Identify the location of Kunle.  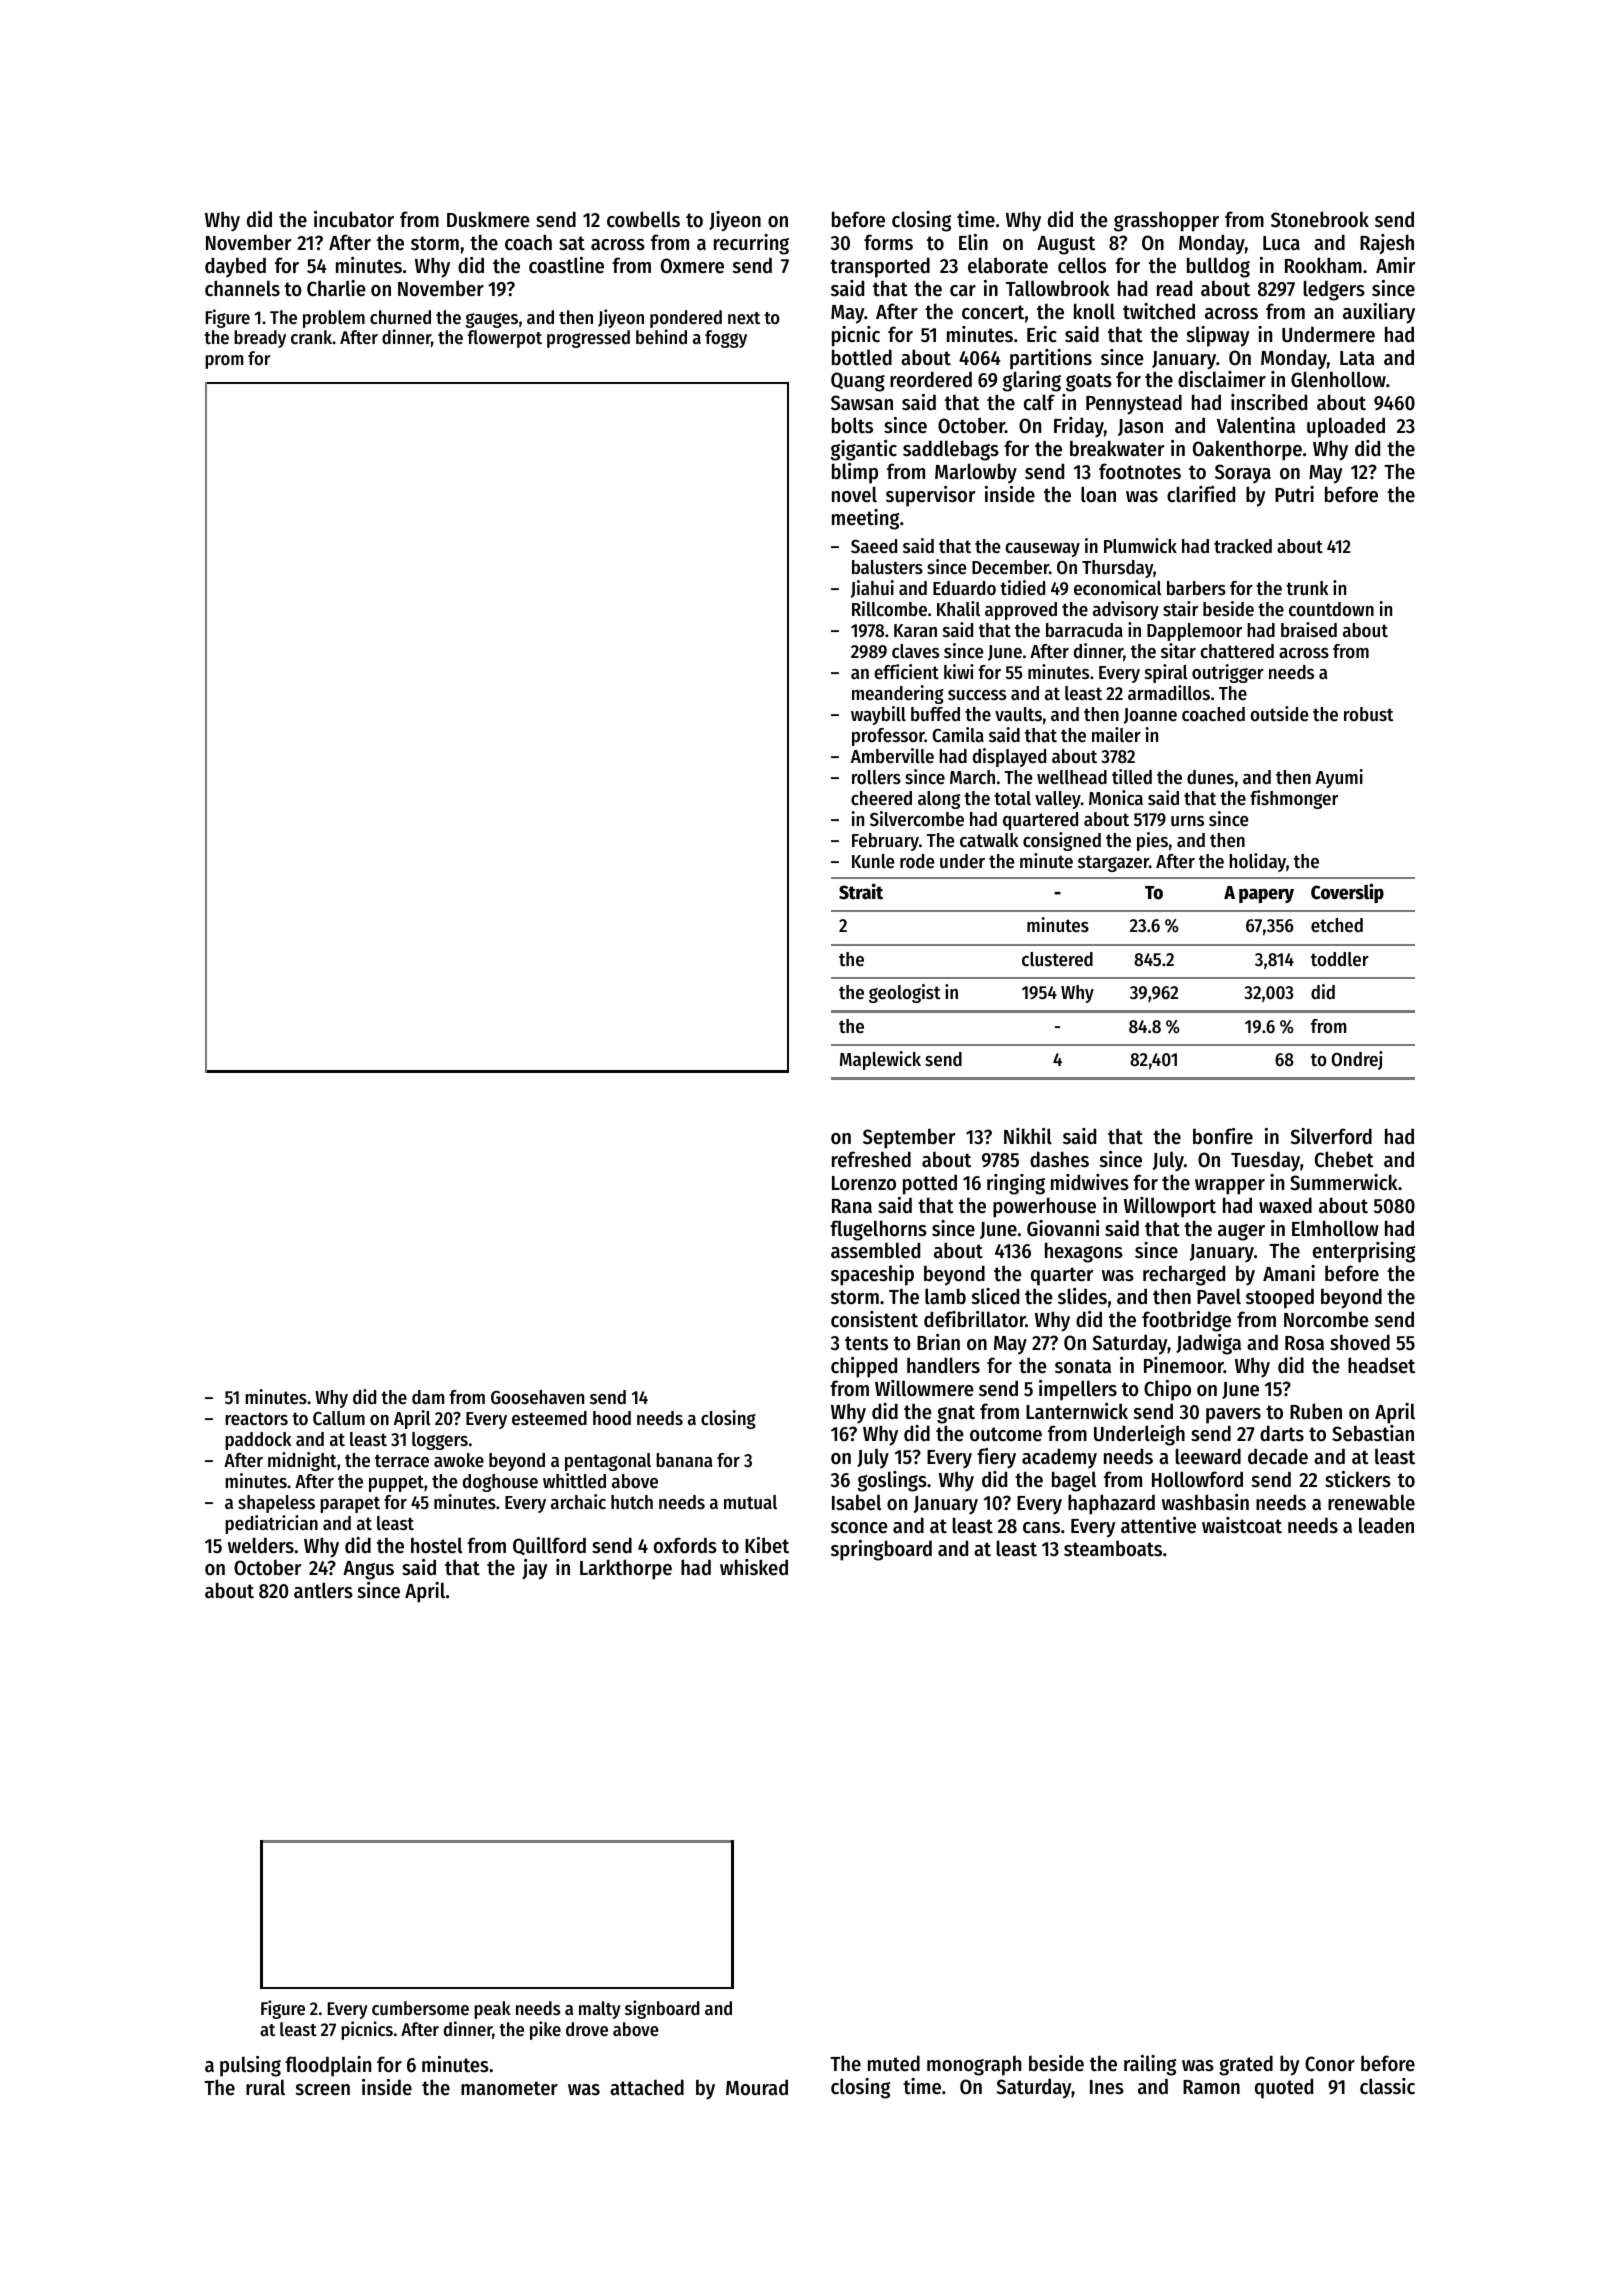
(873, 861).
